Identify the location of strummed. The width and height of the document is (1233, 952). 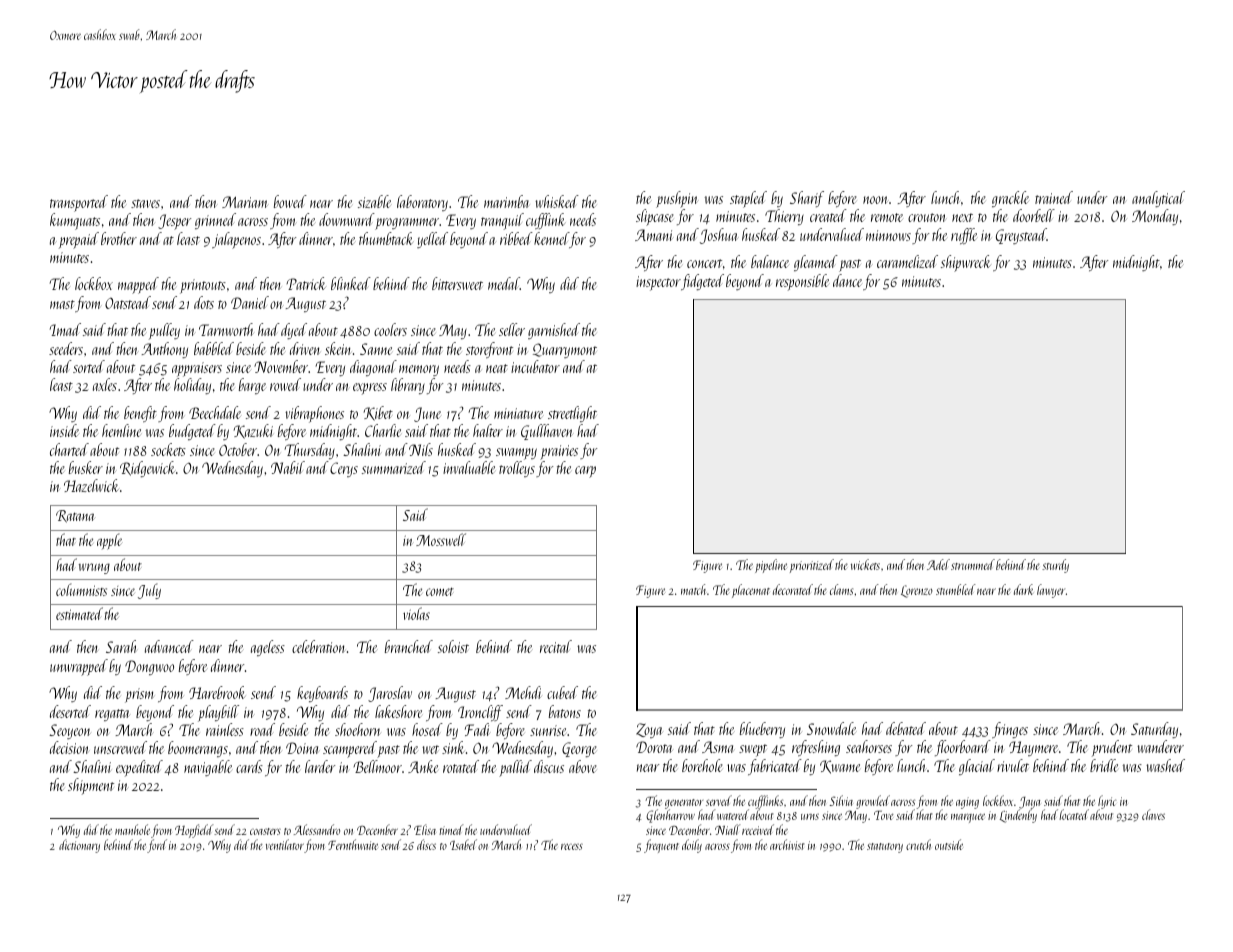
(973, 564).
